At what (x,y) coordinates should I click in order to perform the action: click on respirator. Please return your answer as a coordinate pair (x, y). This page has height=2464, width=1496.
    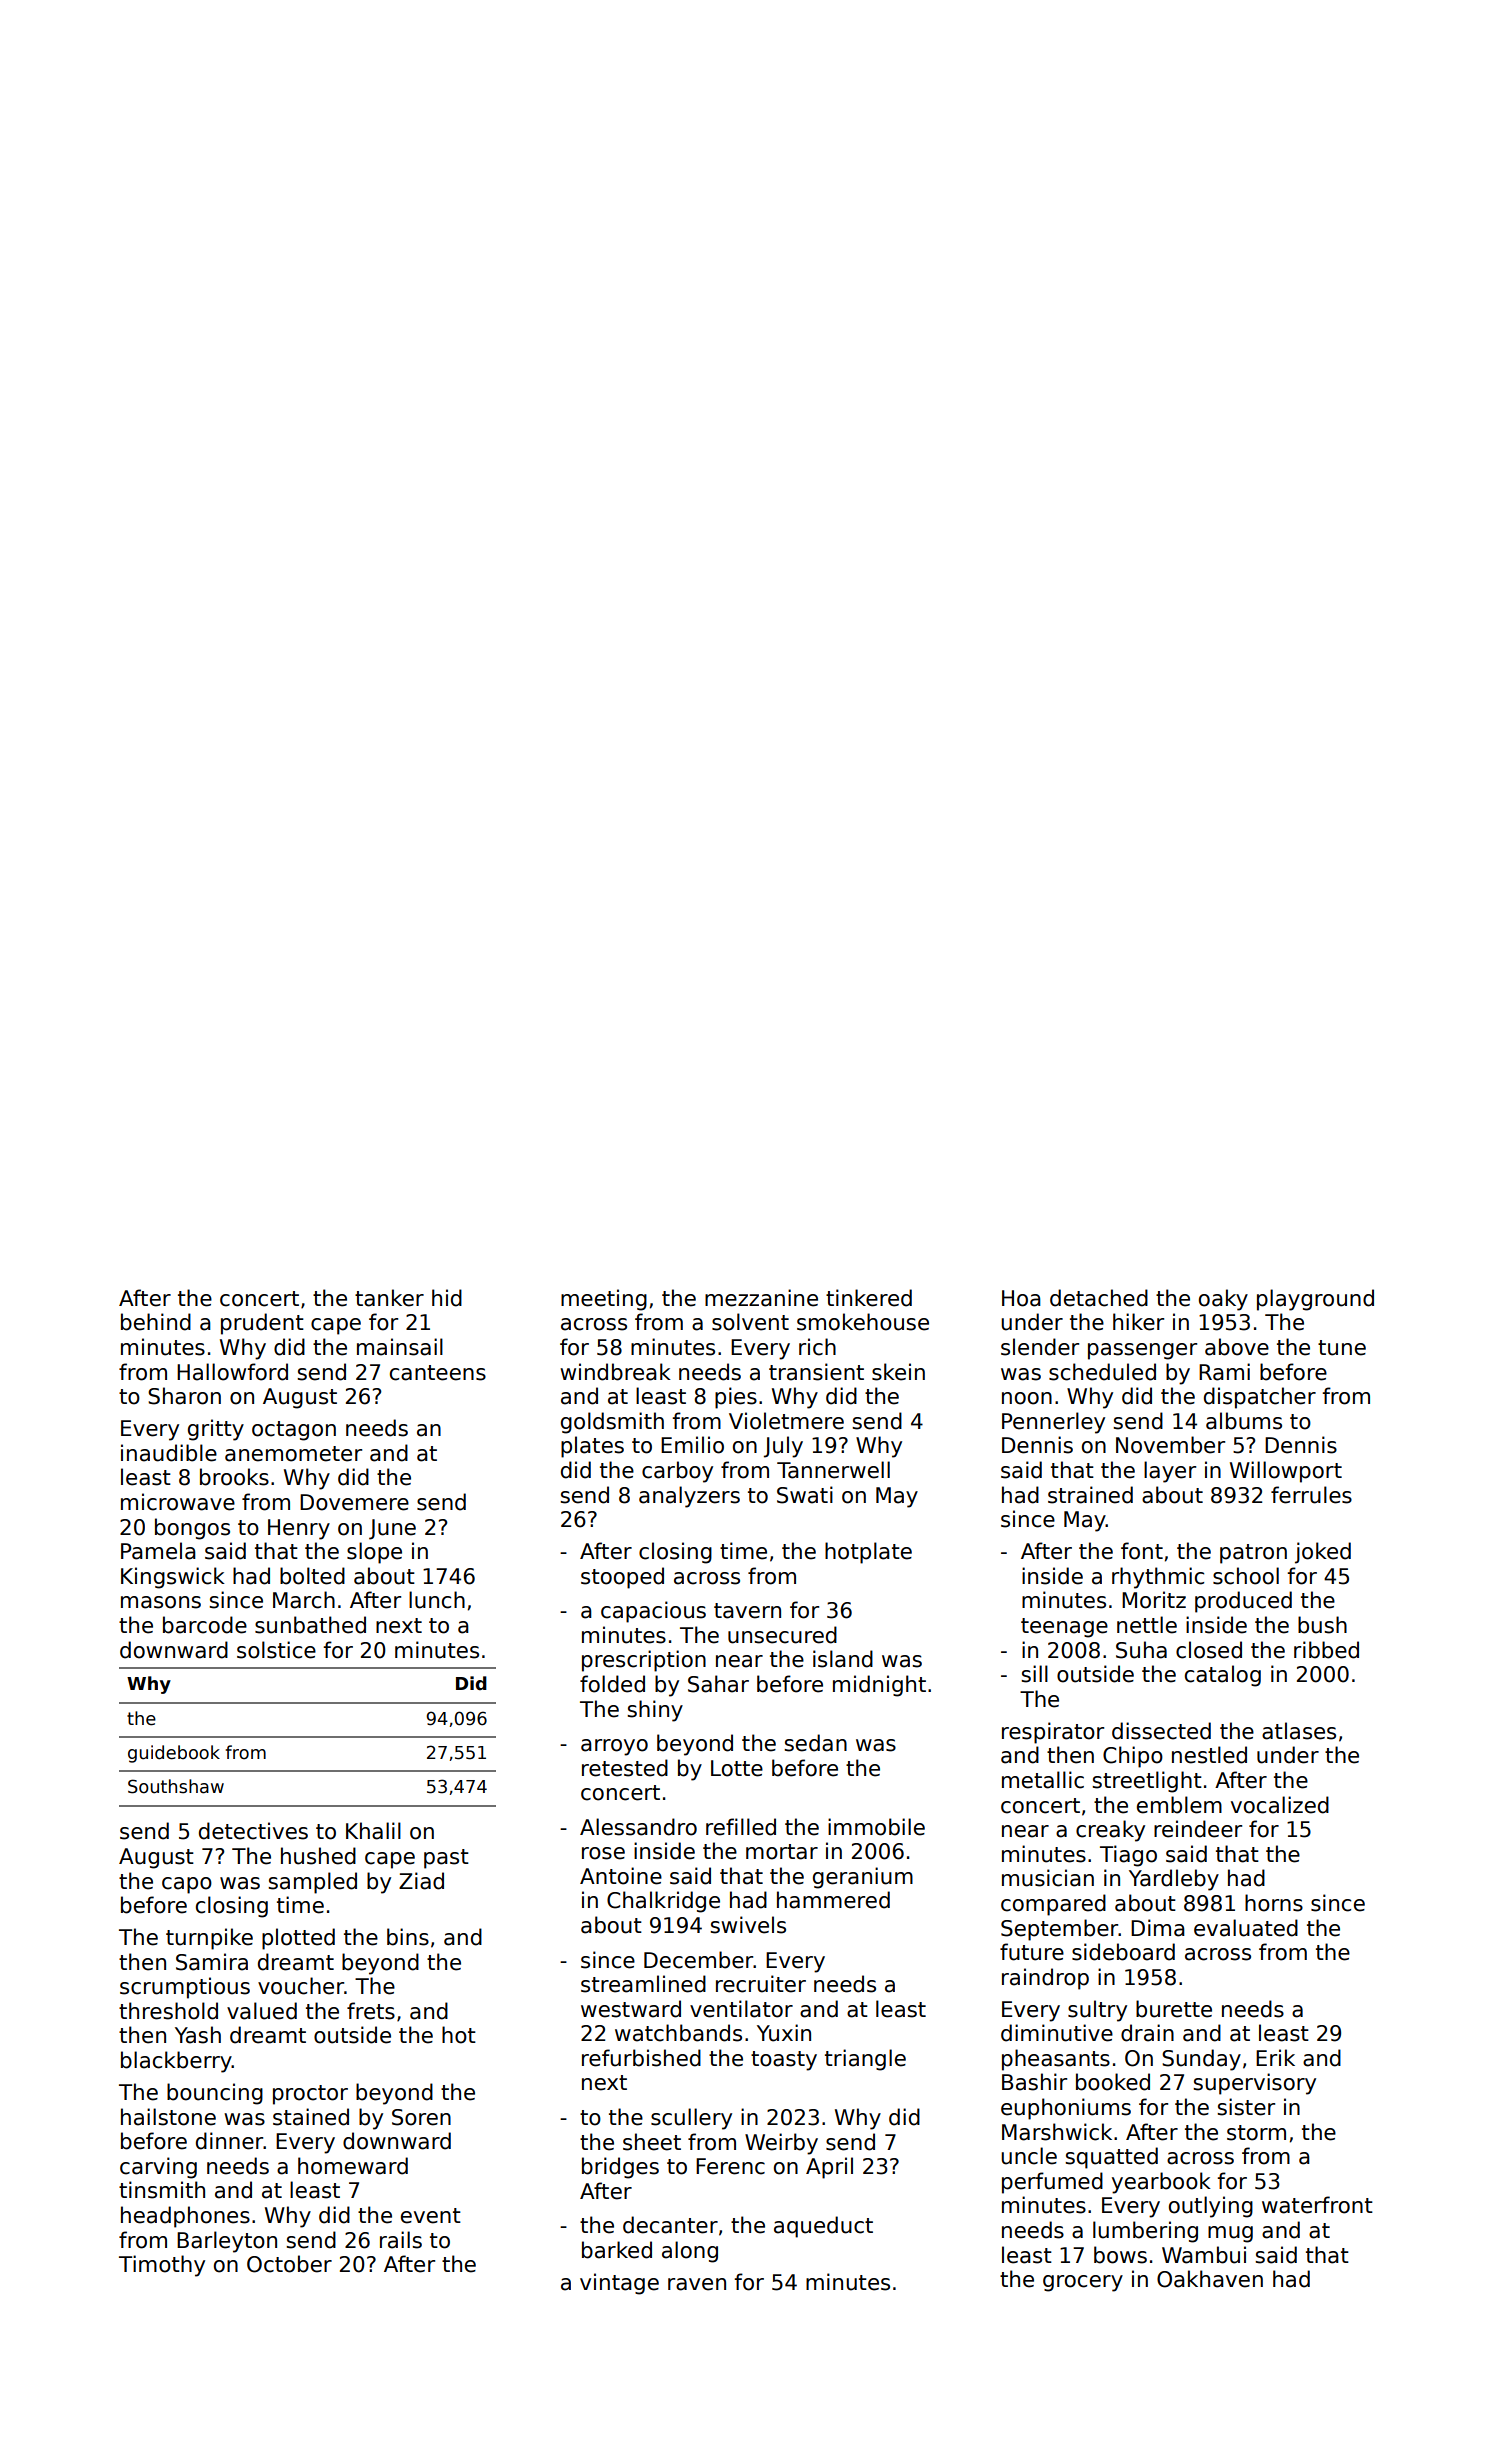
    Looking at the image, I should click on (1053, 1733).
